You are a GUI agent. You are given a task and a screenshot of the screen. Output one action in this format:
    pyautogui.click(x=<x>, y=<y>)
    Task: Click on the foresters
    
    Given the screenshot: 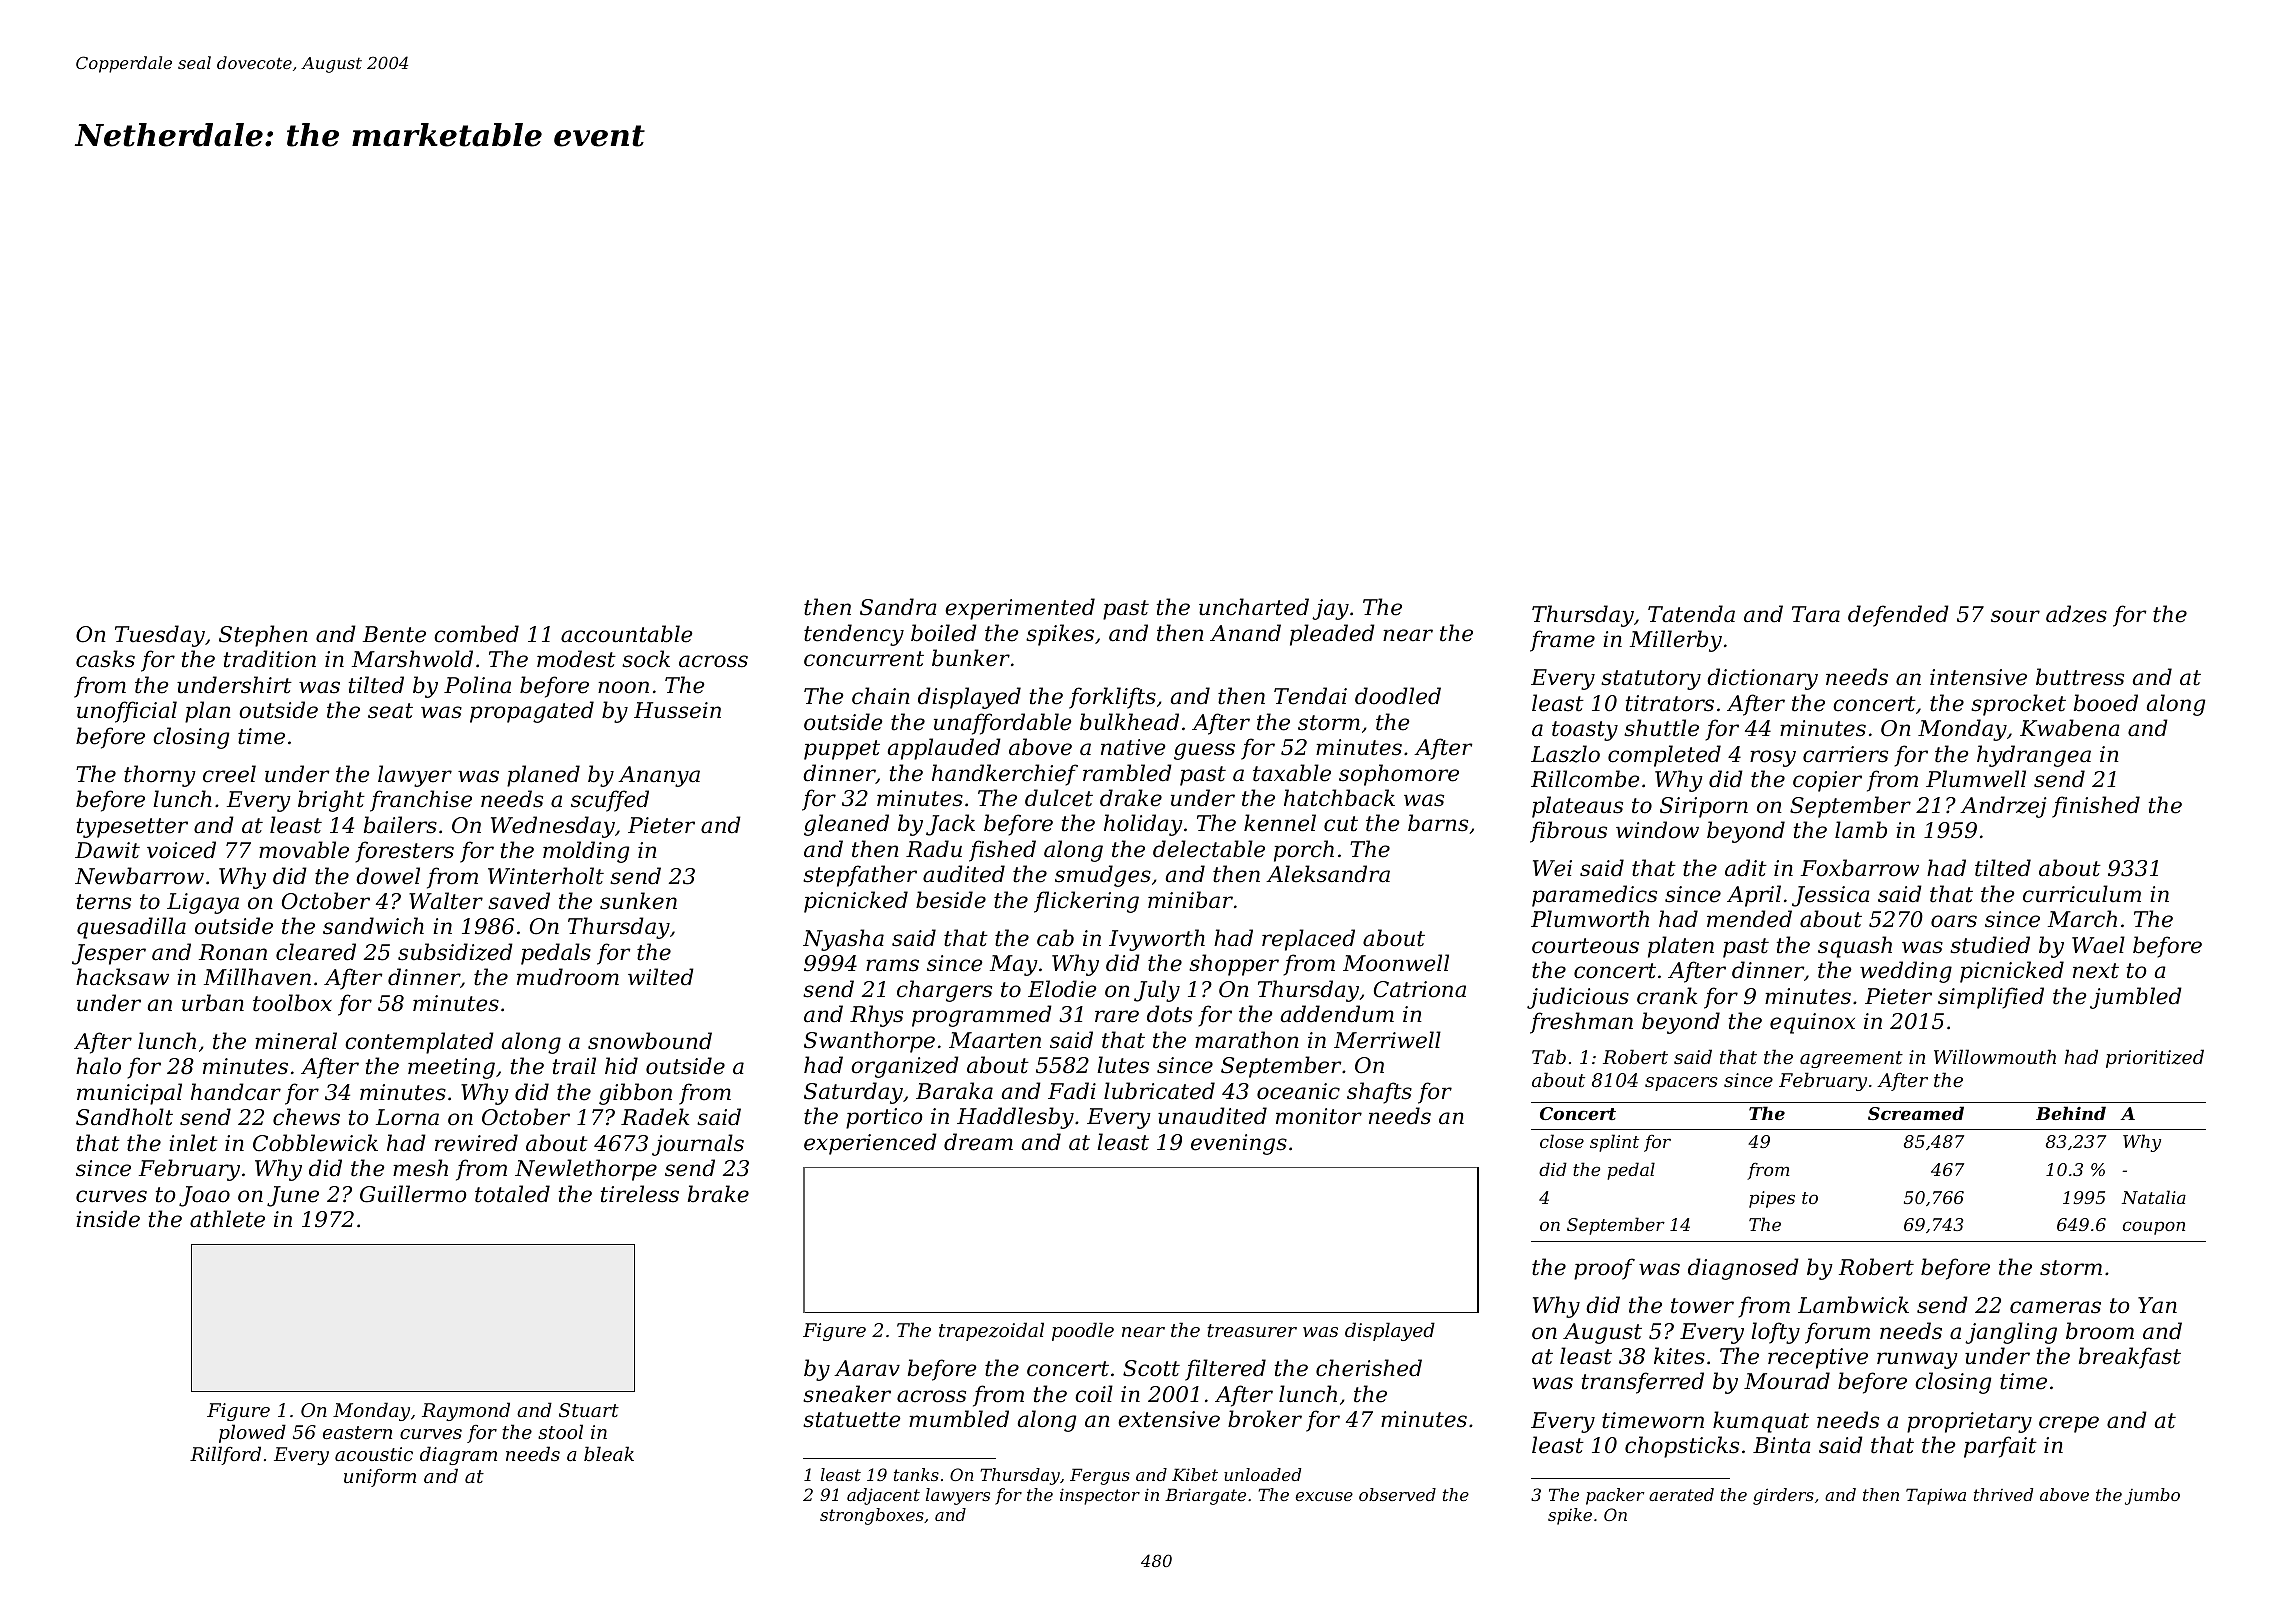 What is the action you would take?
    pyautogui.click(x=404, y=852)
